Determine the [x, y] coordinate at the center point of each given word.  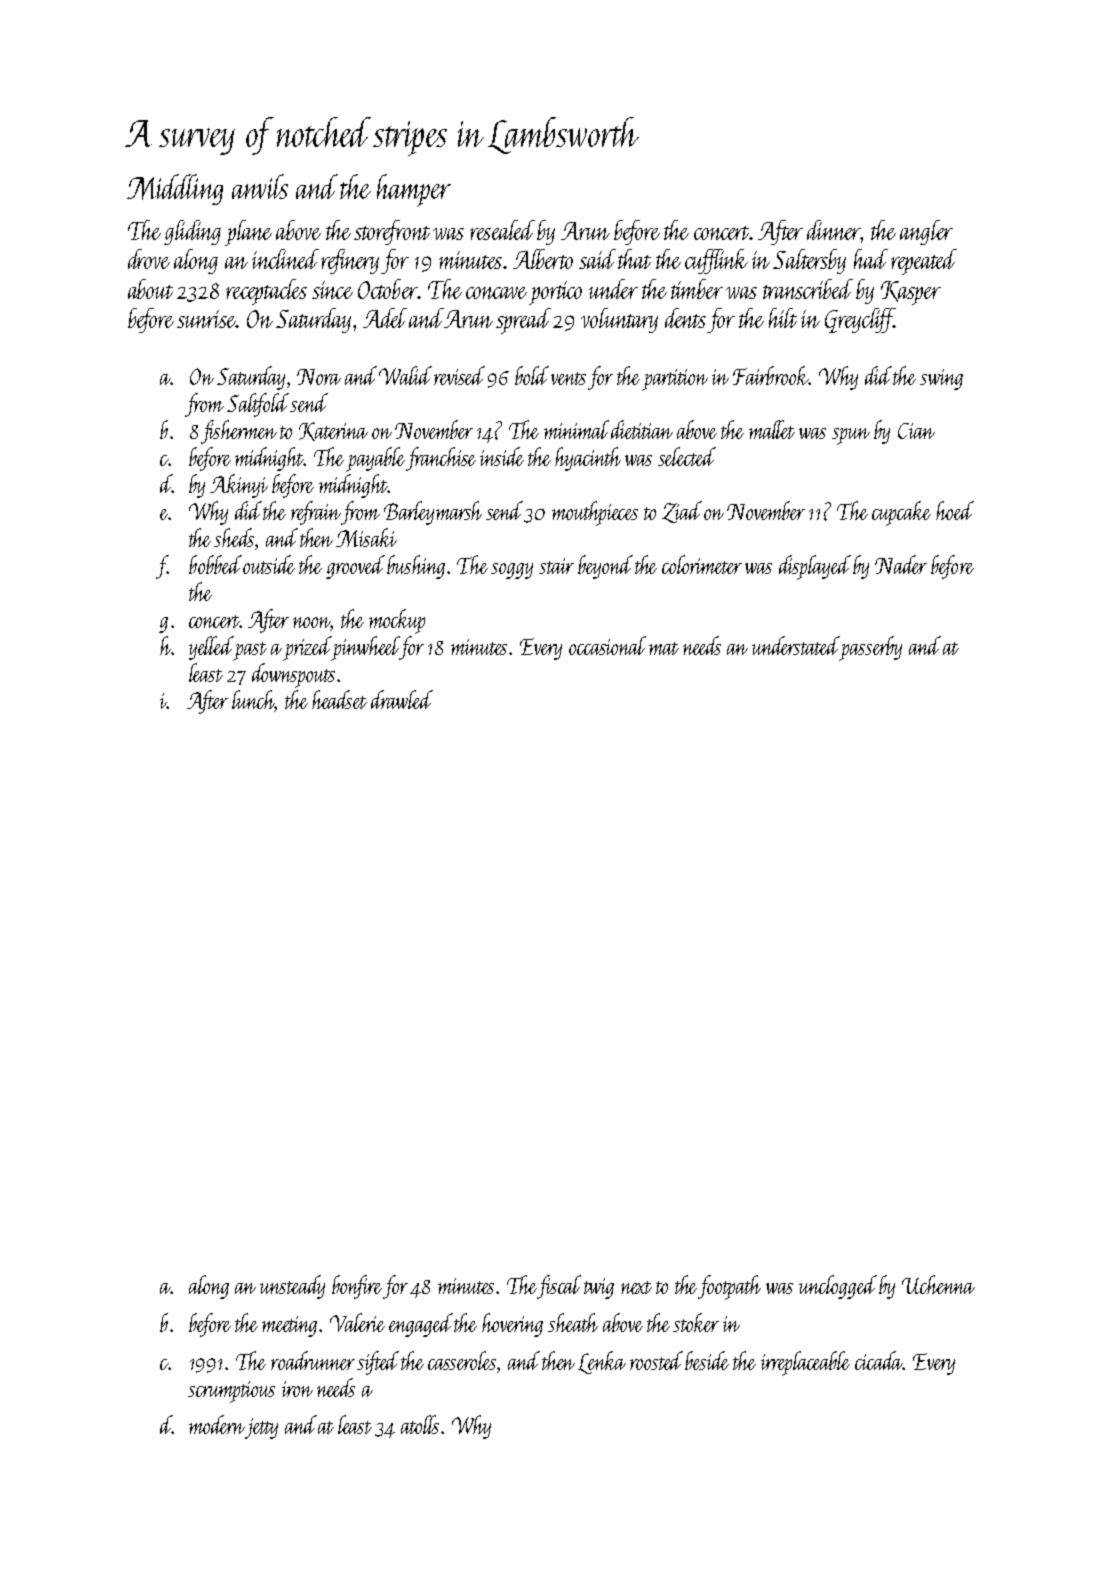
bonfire [357, 1287]
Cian [916, 431]
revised [459, 375]
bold [532, 375]
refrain [316, 513]
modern [217, 1424]
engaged [421, 1325]
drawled [402, 699]
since [332, 290]
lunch [254, 701]
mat [664, 648]
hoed [955, 510]
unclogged [838, 1287]
